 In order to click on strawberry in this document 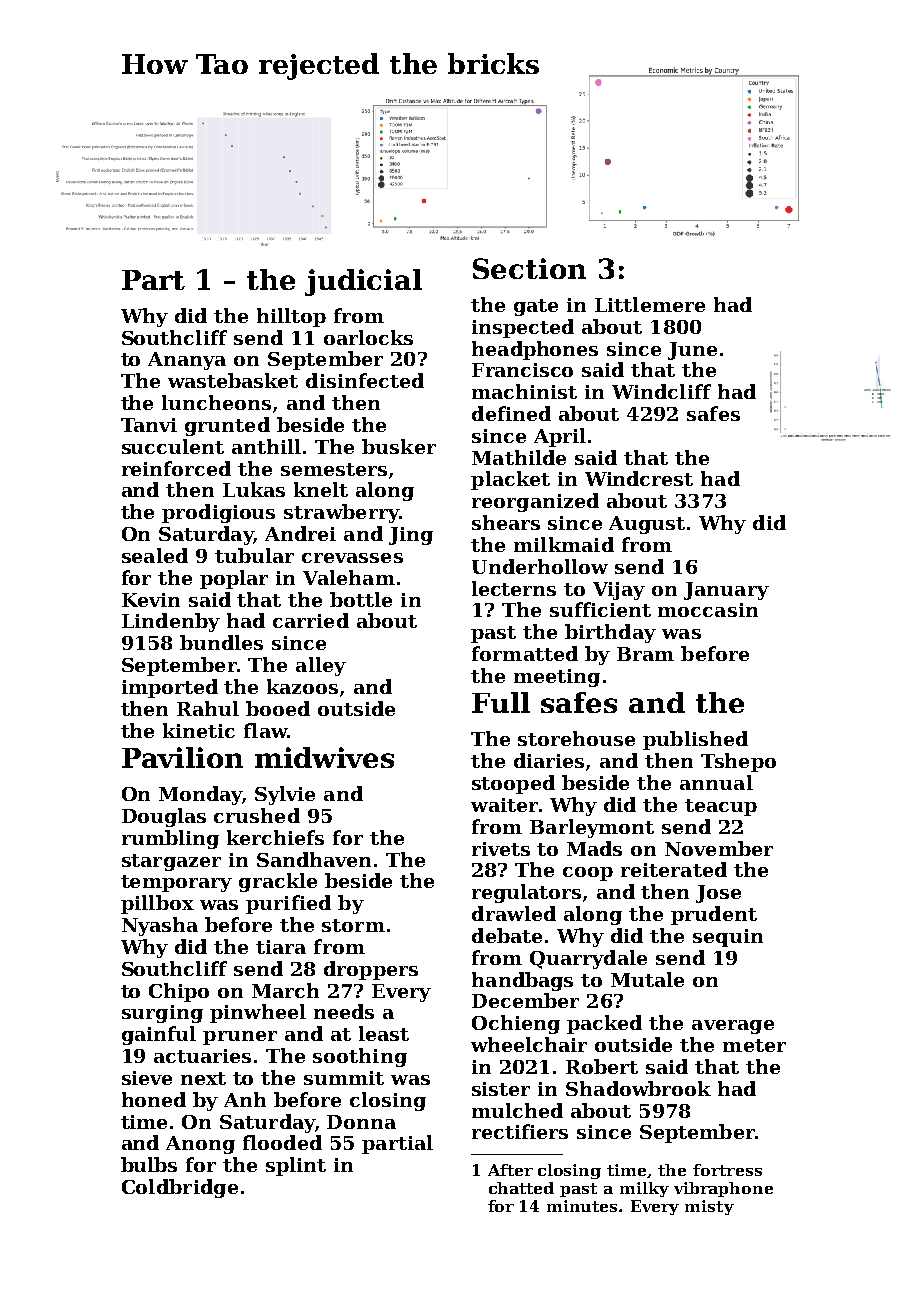, I will do `click(341, 513)`.
